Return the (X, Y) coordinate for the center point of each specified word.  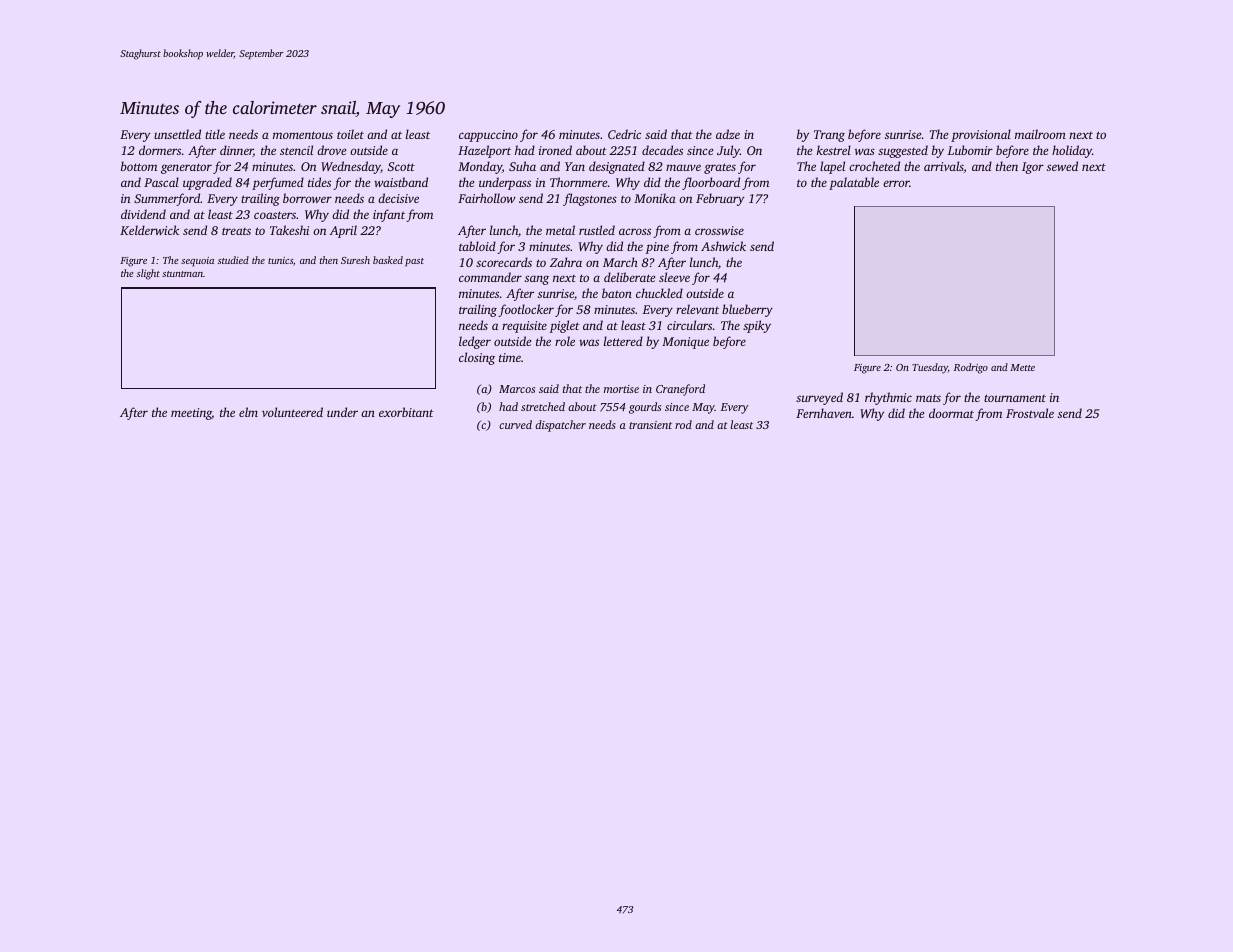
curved (515, 424)
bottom (139, 166)
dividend (143, 214)
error (896, 183)
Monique (685, 343)
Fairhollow (486, 198)
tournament (1015, 398)
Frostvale (1030, 413)
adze (728, 134)
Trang (829, 136)
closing (477, 358)
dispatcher (560, 426)
